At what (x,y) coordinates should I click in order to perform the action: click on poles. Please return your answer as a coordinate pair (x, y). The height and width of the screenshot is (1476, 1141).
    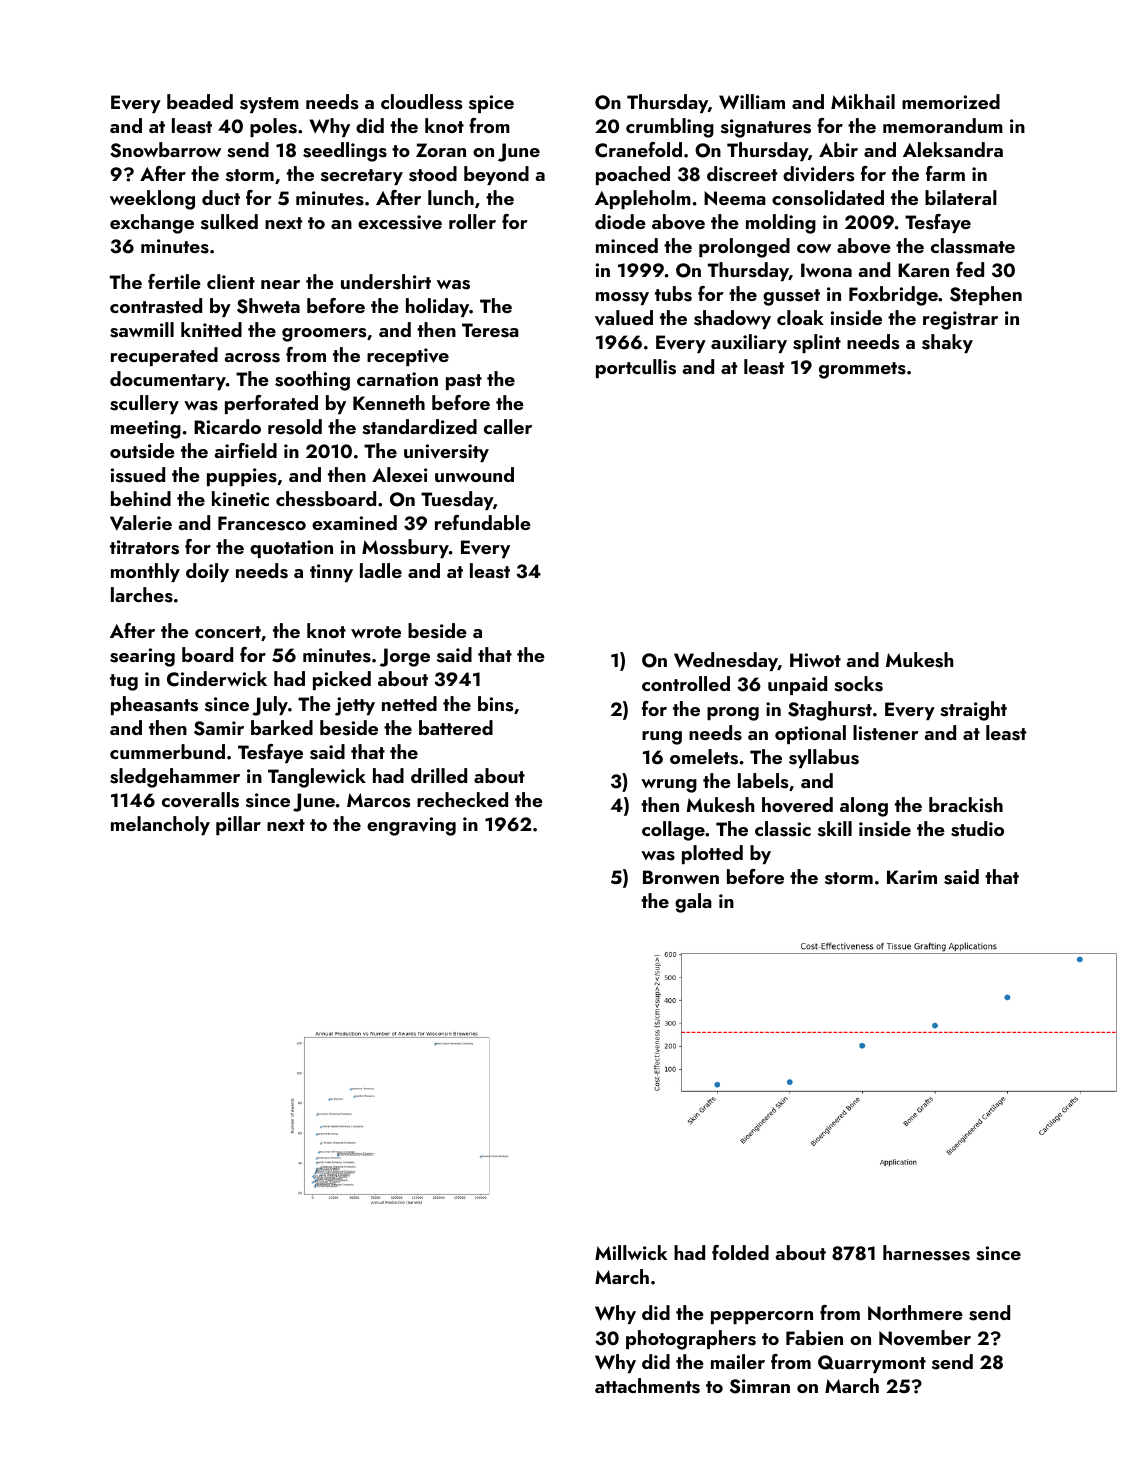
    Looking at the image, I should click on (273, 127).
